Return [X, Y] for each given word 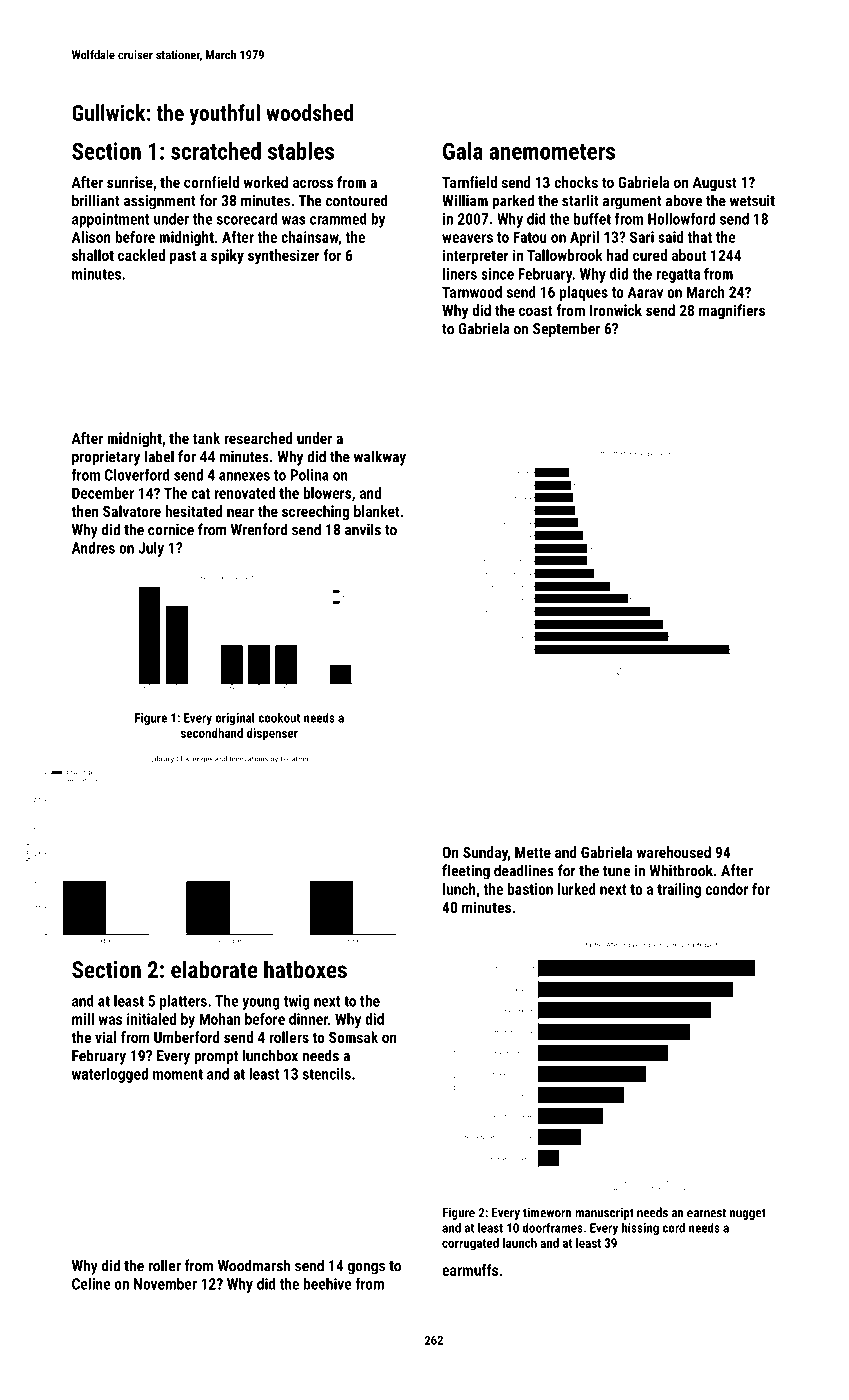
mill [83, 1019]
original [235, 719]
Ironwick [616, 310]
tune [616, 871]
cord [673, 1227]
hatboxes [305, 969]
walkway [380, 458]
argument [632, 203]
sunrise [130, 182]
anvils [363, 529]
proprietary [106, 458]
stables [301, 151]
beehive [328, 1284]
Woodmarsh [254, 1265]
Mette [533, 852]
